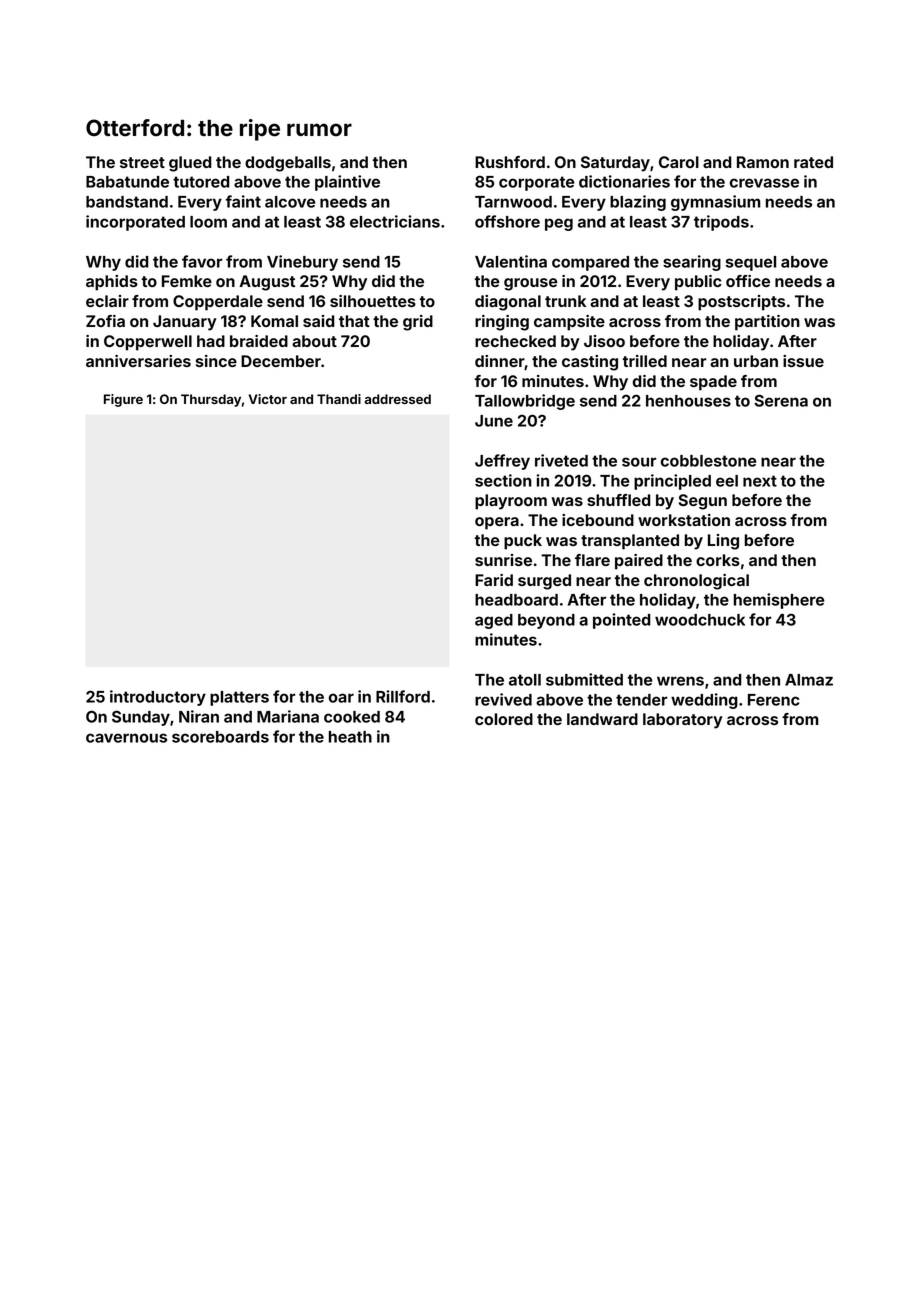  What do you see at coordinates (123, 400) in the image?
I see `Figure` at bounding box center [123, 400].
